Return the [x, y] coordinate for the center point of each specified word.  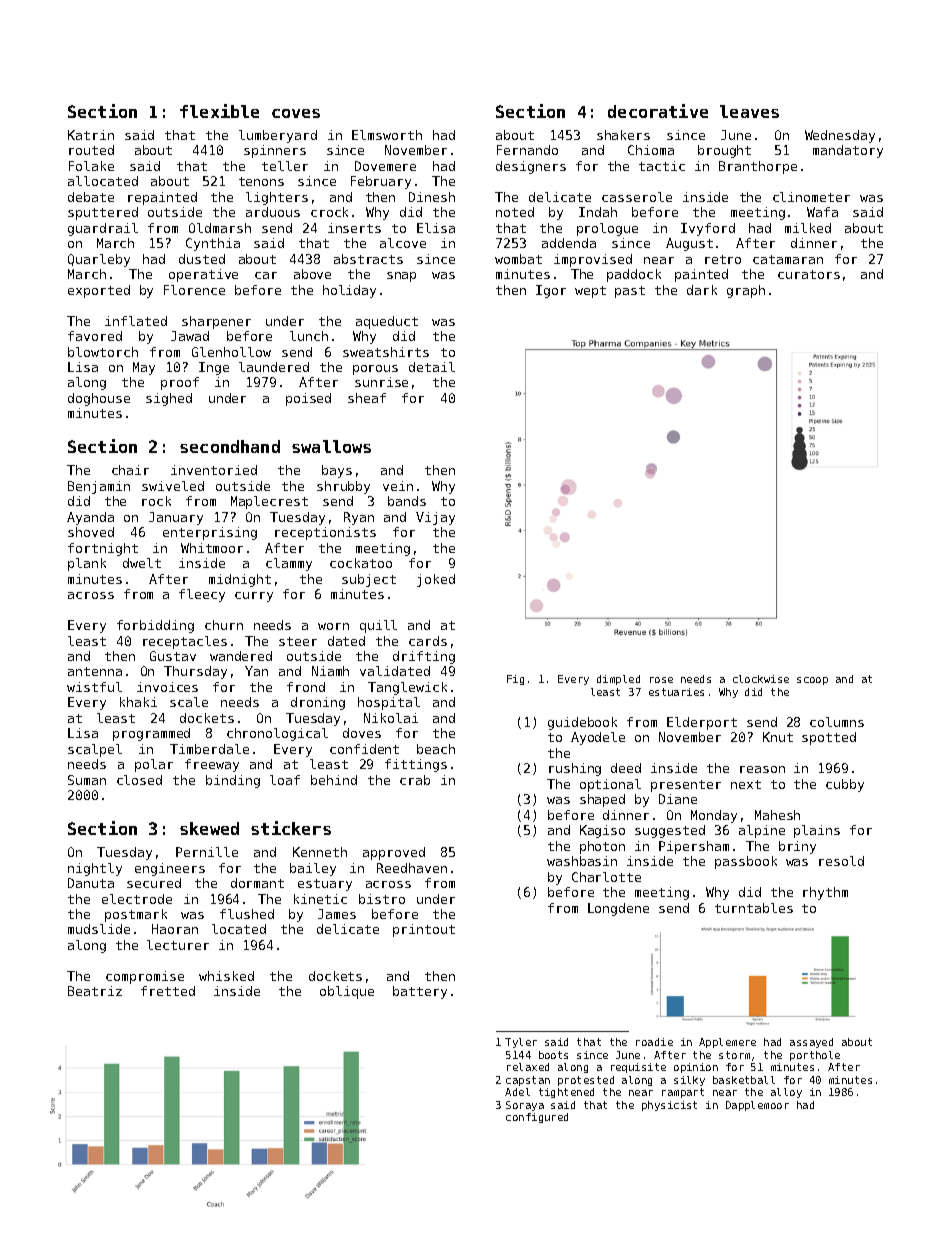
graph [746, 291]
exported [99, 291]
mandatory [848, 151]
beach [436, 749]
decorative [658, 111]
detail [432, 367]
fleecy [202, 595]
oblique [347, 992]
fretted [168, 991]
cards [428, 641]
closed [139, 780]
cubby [845, 785]
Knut [778, 737]
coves [296, 113]
